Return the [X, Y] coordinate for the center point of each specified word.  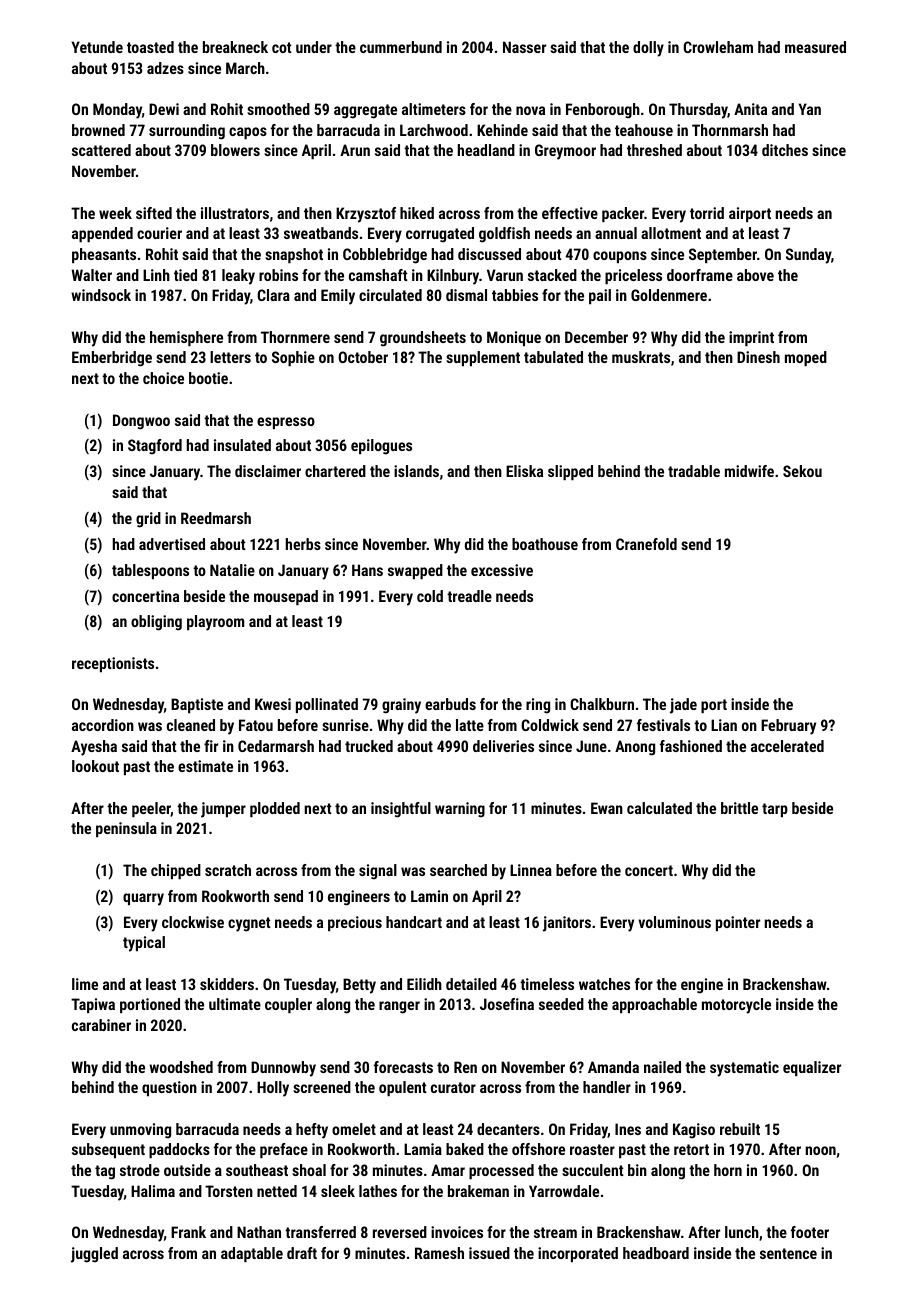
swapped [415, 571]
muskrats [641, 357]
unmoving [140, 1131]
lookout [95, 766]
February [788, 727]
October [363, 357]
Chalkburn [602, 704]
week [115, 213]
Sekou [802, 471]
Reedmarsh [216, 518]
